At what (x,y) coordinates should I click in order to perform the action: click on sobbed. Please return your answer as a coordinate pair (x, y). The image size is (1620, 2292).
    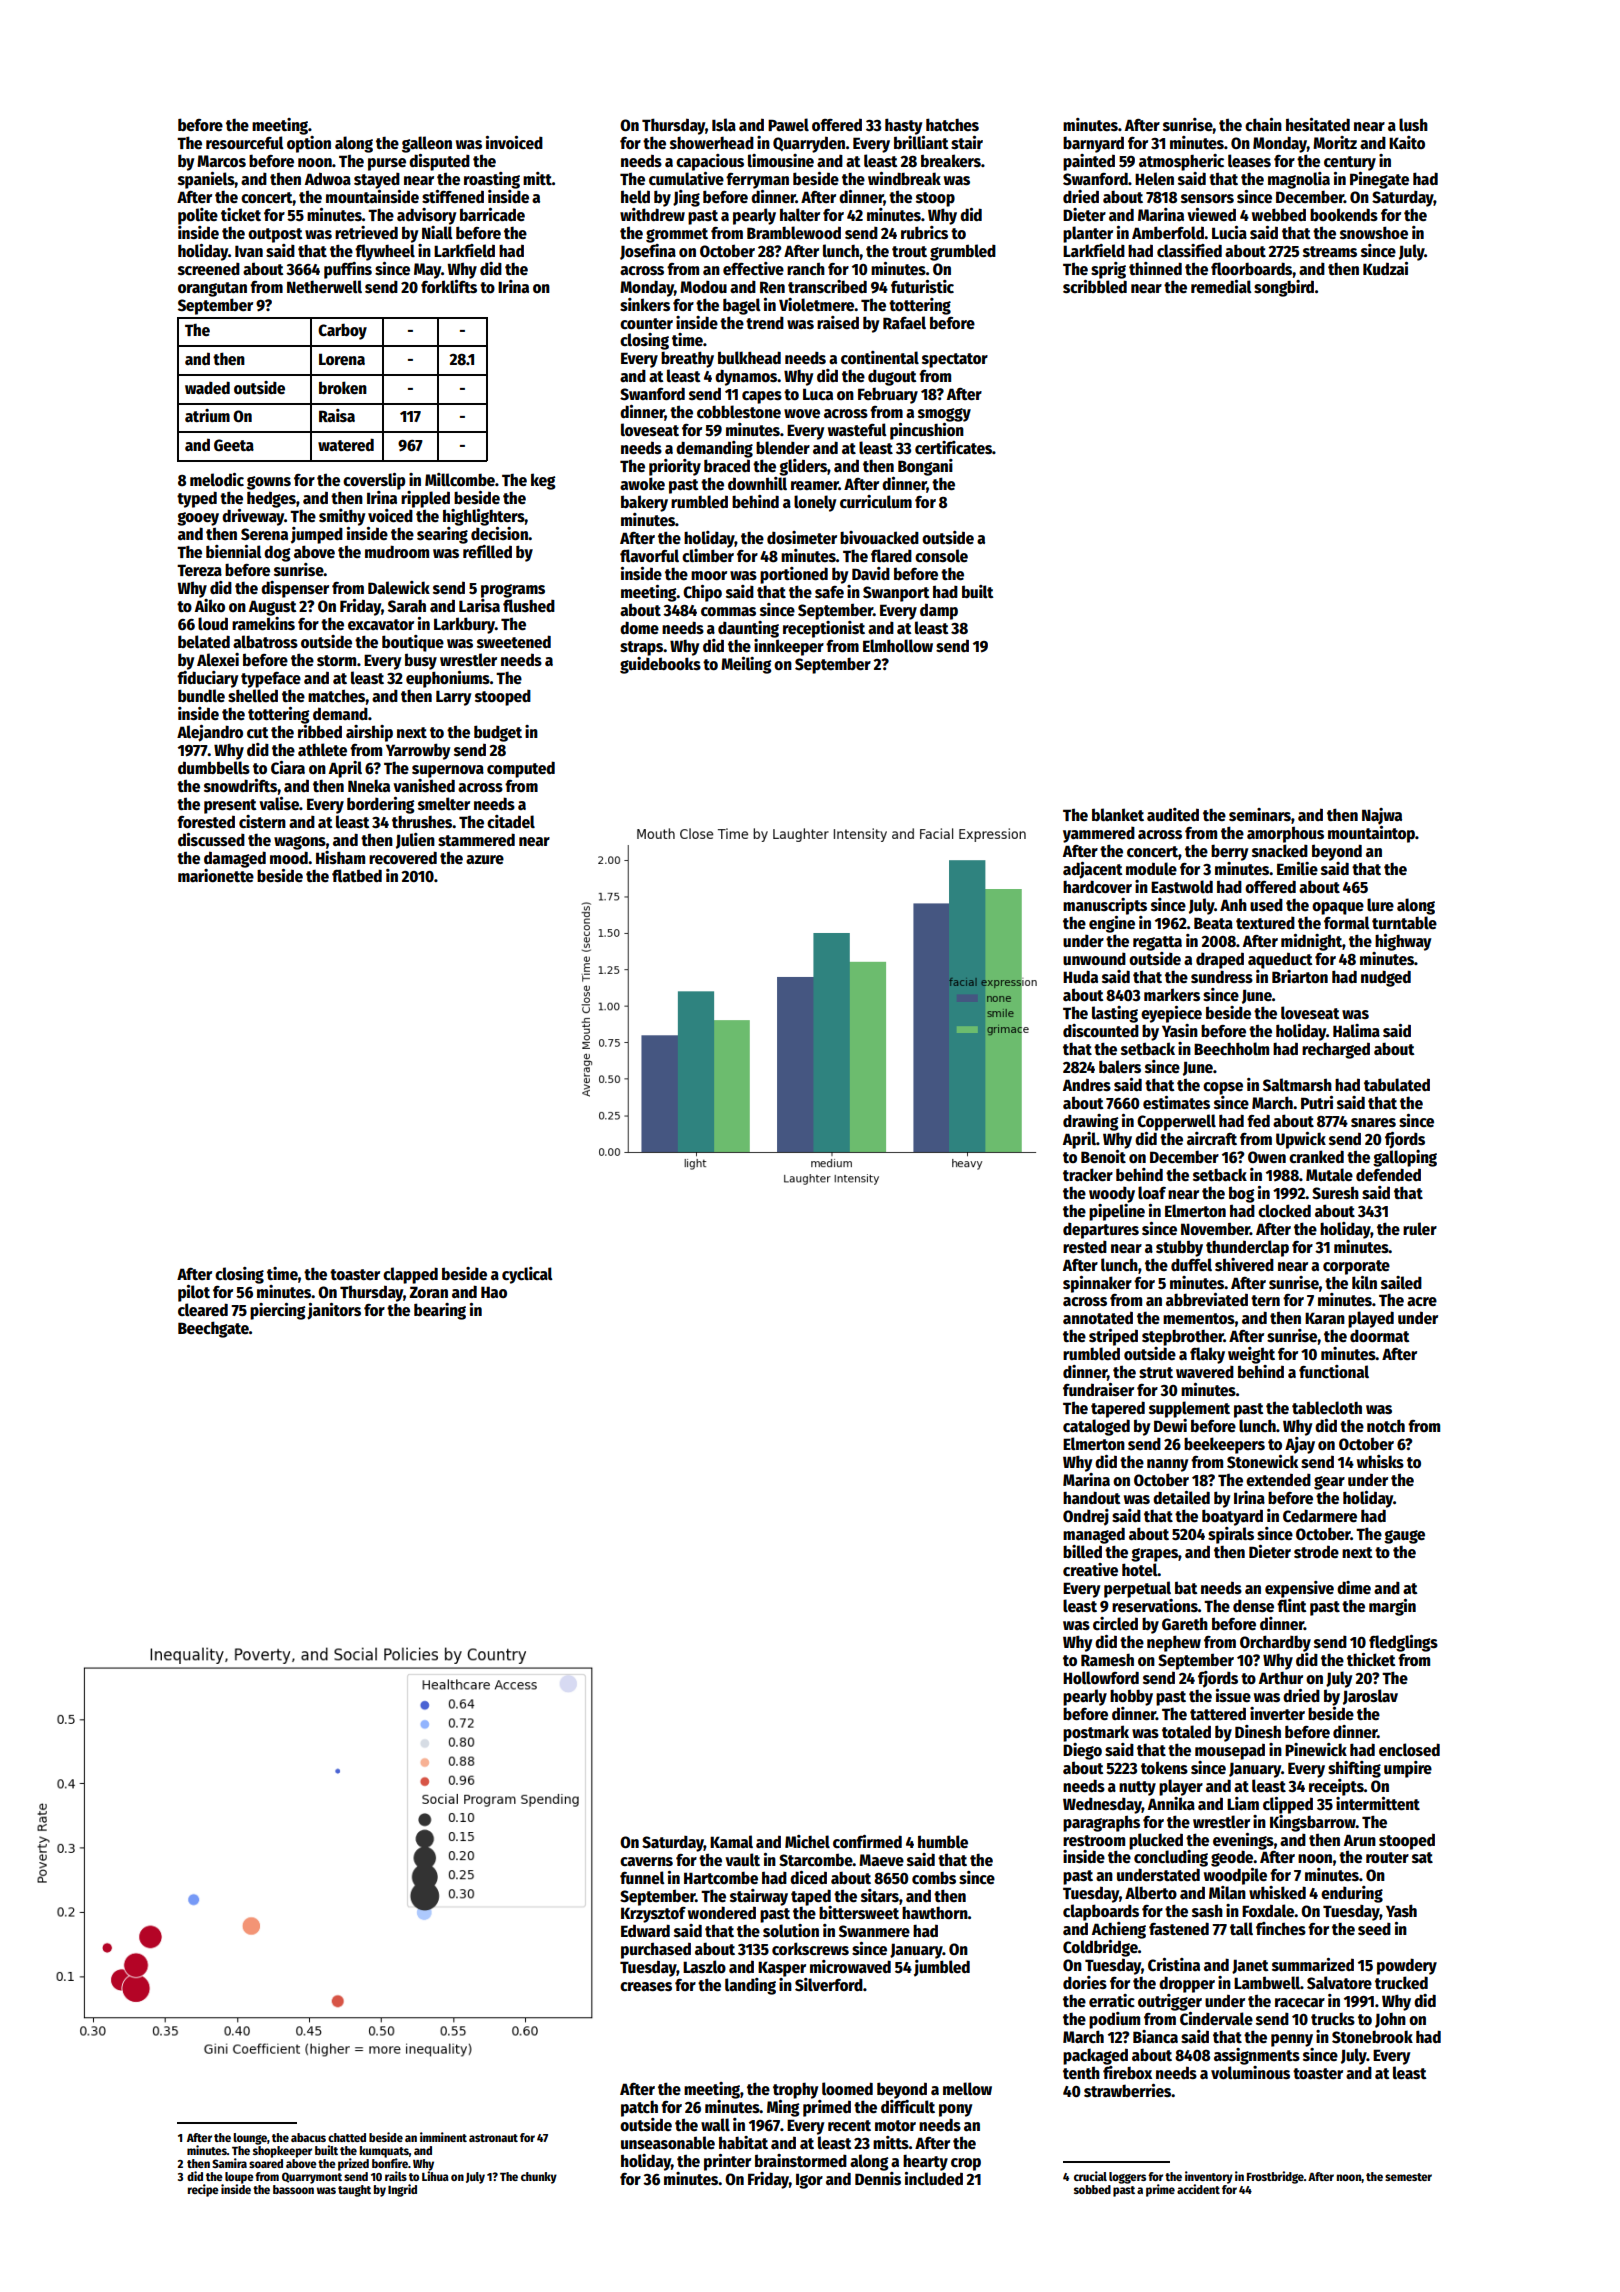
    Looking at the image, I should click on (1092, 2189).
